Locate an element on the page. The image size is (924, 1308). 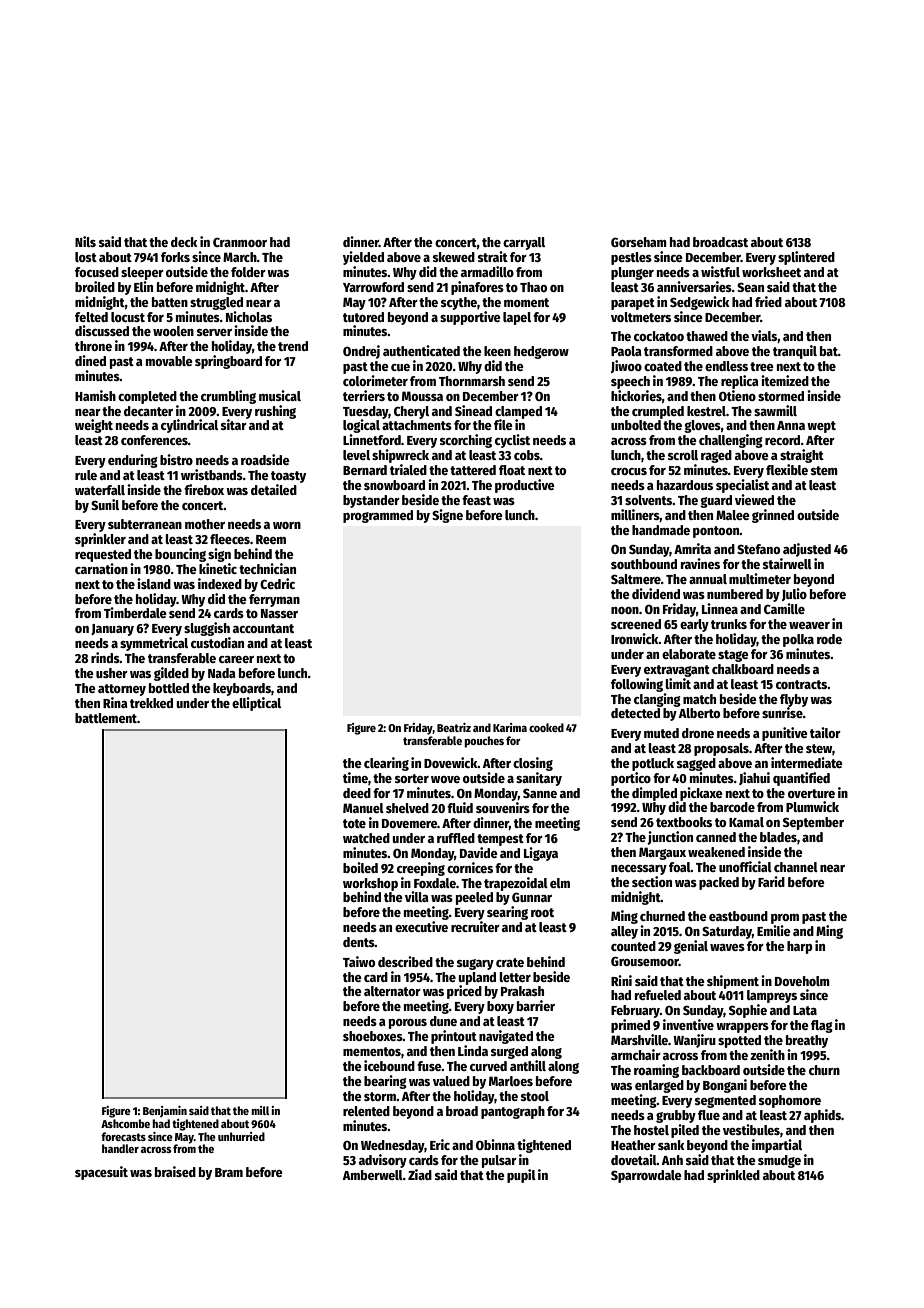
keyboards is located at coordinates (242, 689).
